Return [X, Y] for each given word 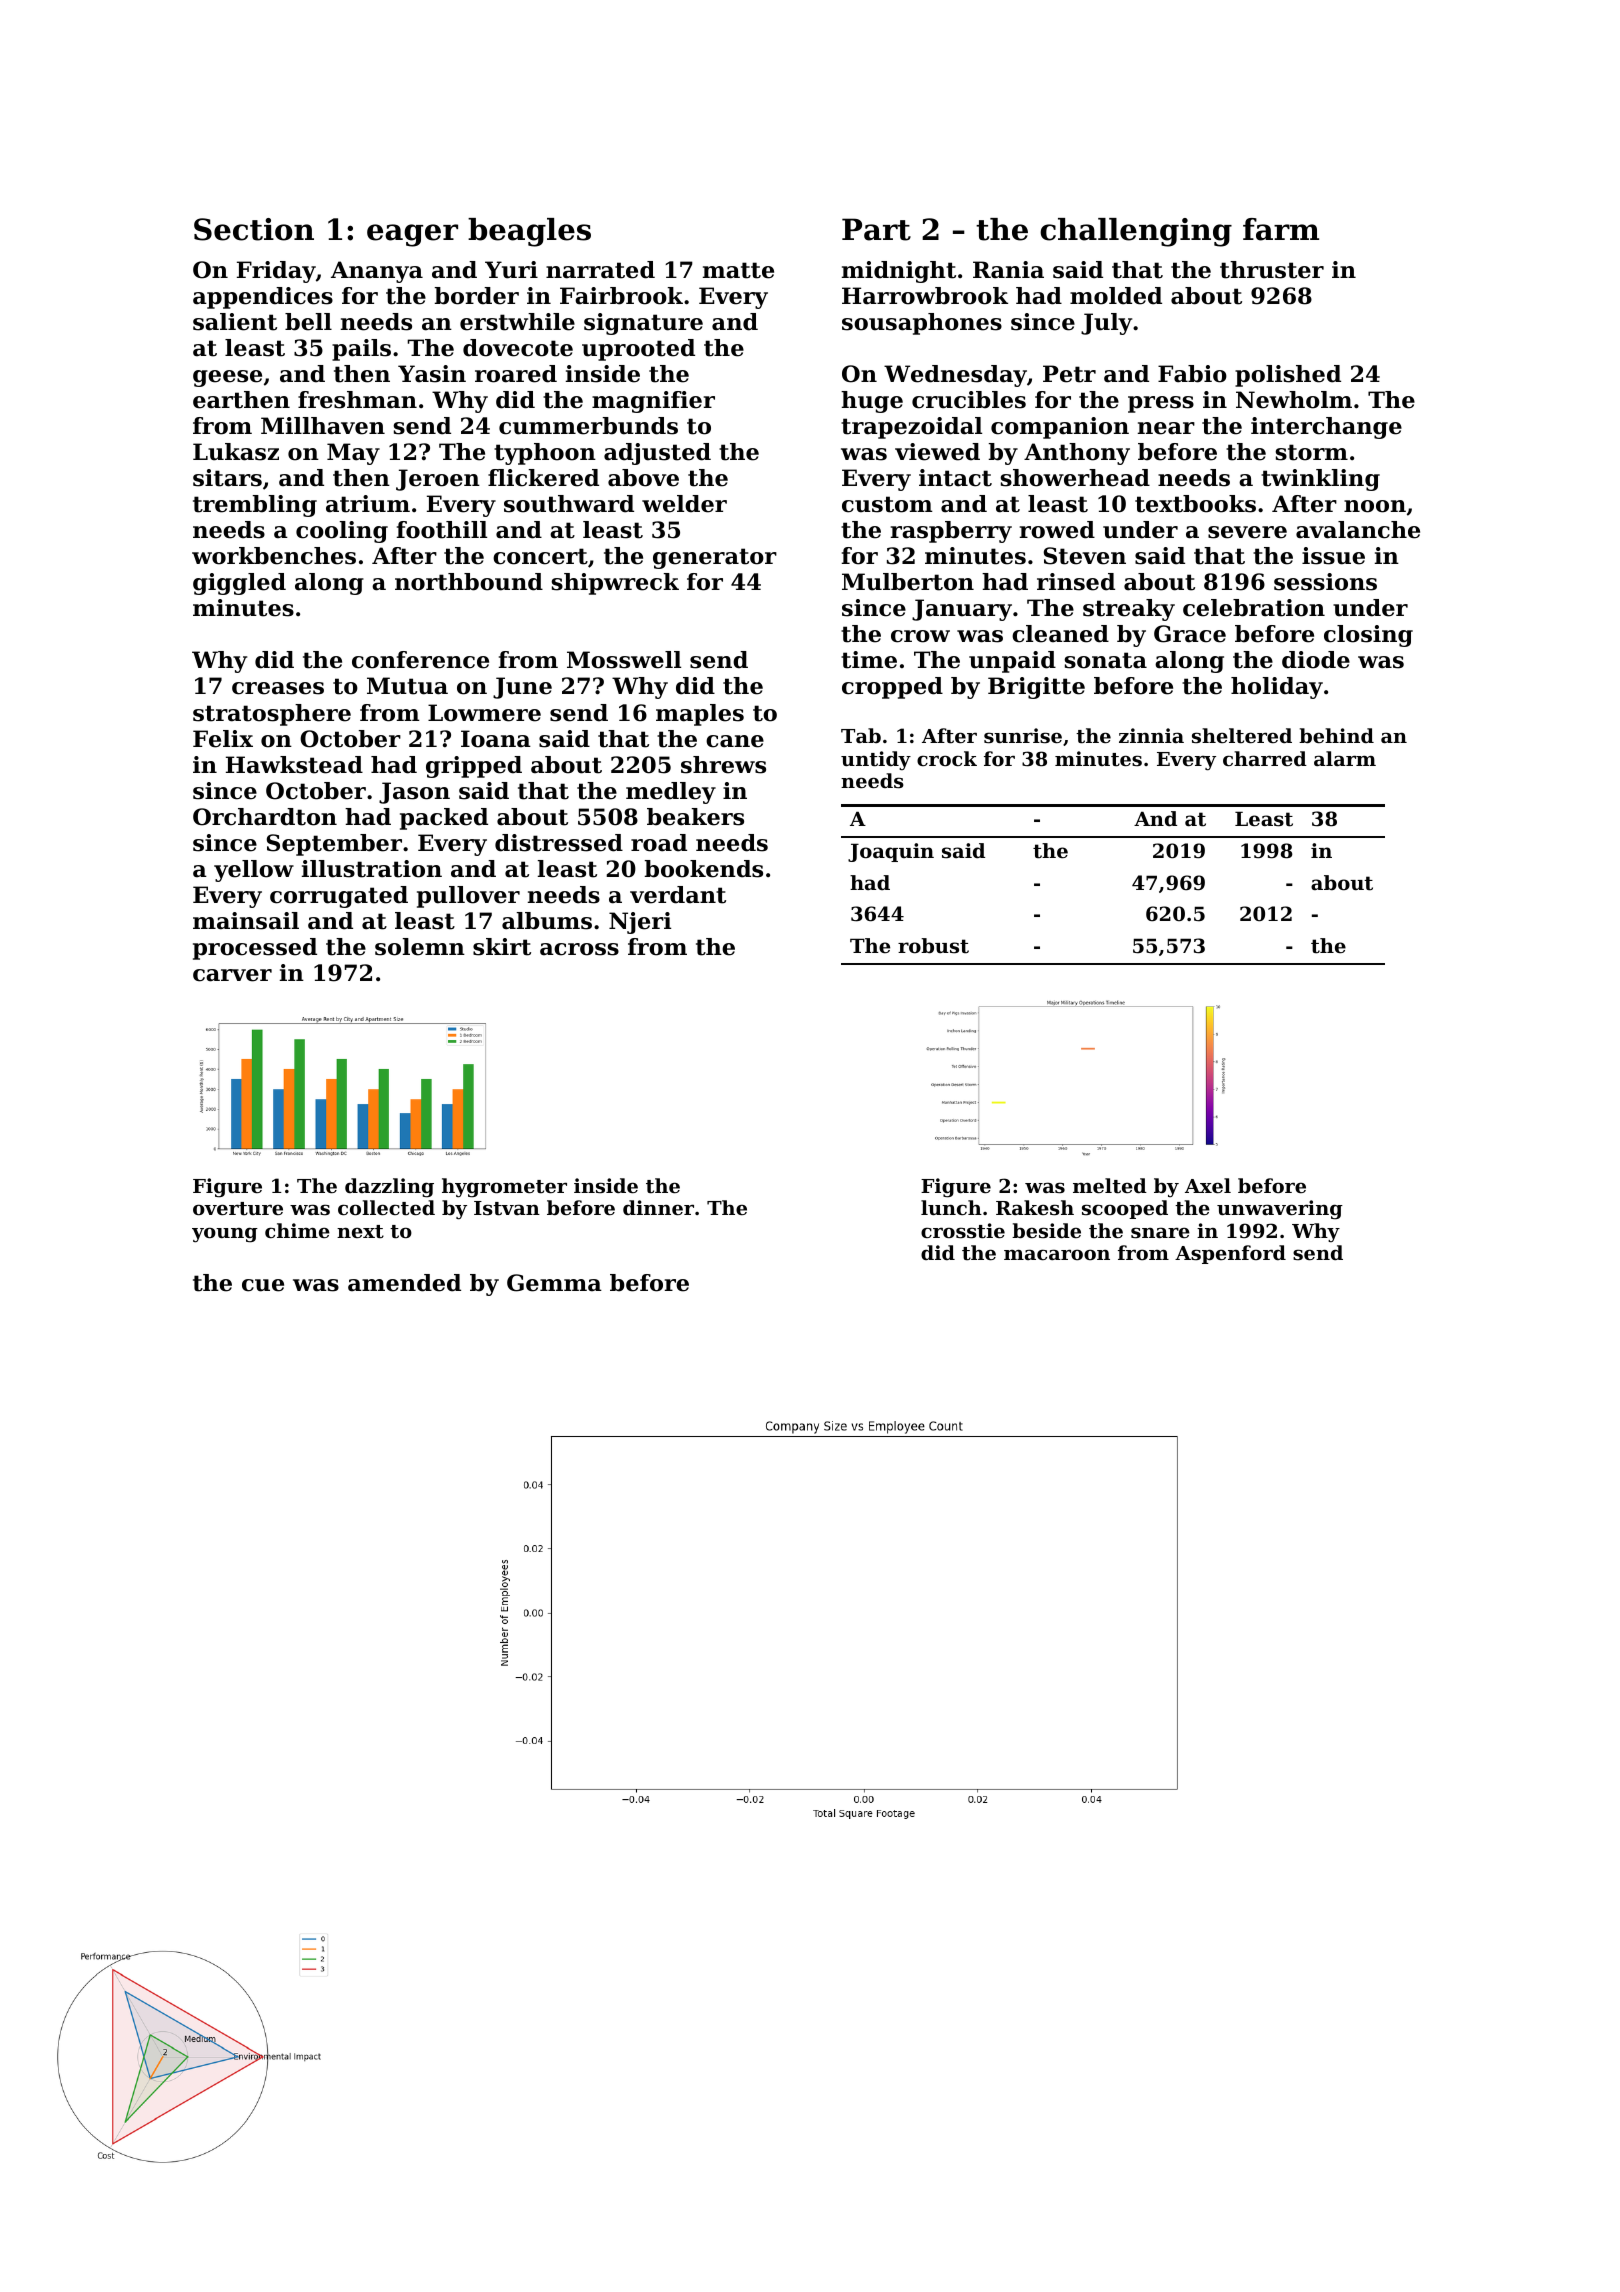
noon [1375, 506]
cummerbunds [588, 426]
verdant [678, 895]
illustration [372, 869]
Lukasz [236, 452]
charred [1265, 758]
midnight [899, 272]
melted [1110, 1186]
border [477, 296]
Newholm [1294, 400]
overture [238, 1209]
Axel [1208, 1185]
